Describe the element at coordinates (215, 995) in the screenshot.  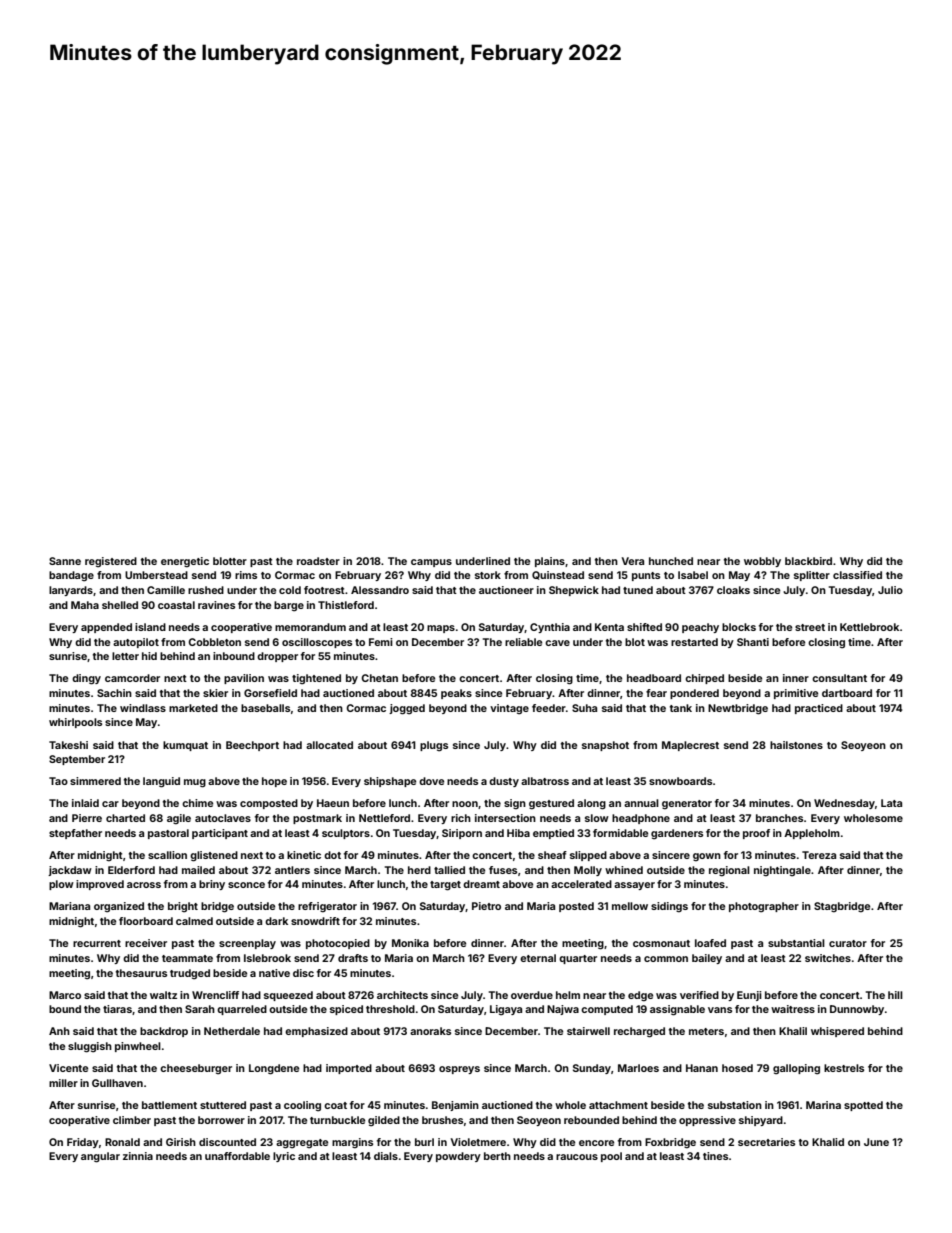
I see `Wrencliff` at that location.
